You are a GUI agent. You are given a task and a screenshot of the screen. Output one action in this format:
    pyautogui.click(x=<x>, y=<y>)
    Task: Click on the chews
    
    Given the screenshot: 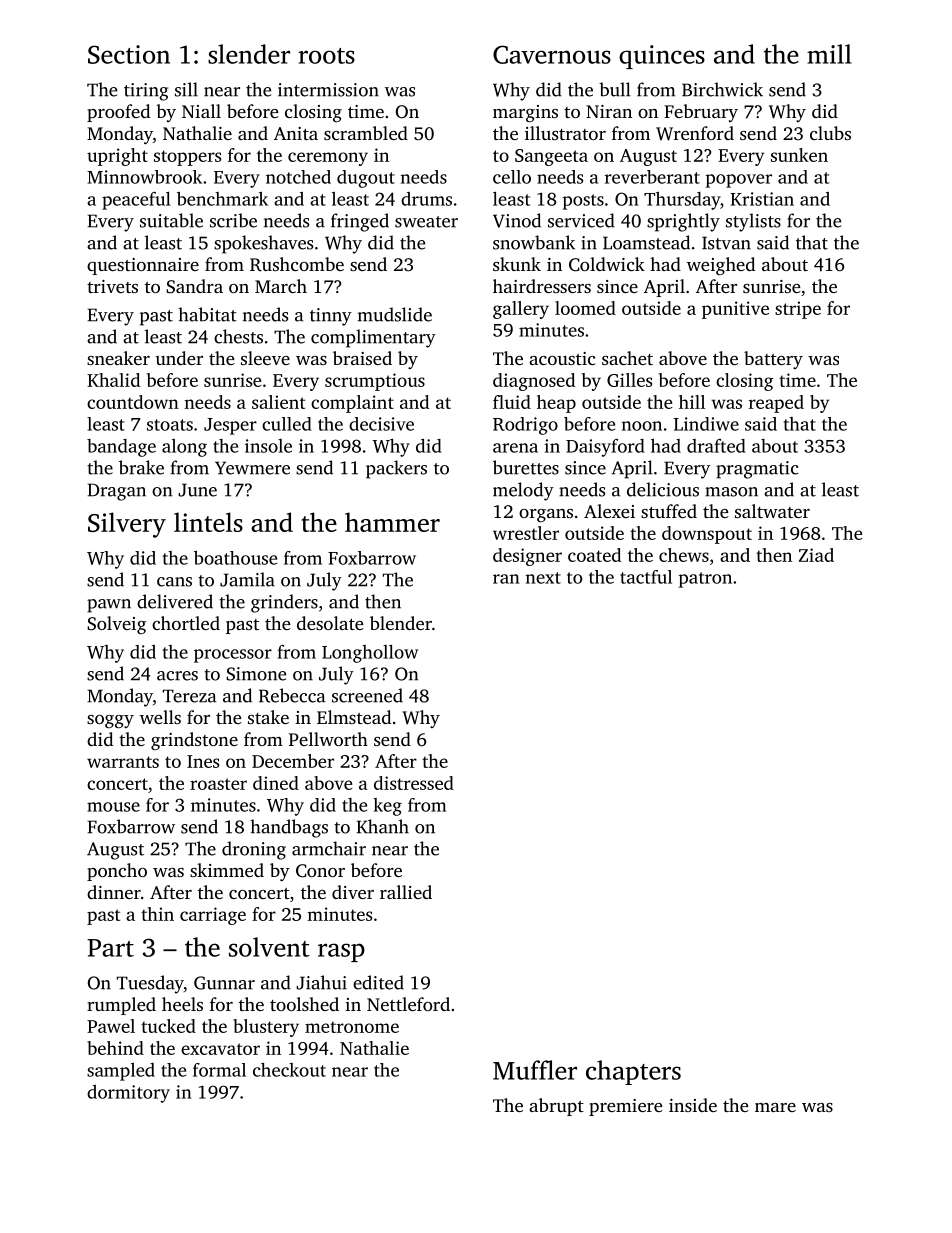 What is the action you would take?
    pyautogui.click(x=684, y=555)
